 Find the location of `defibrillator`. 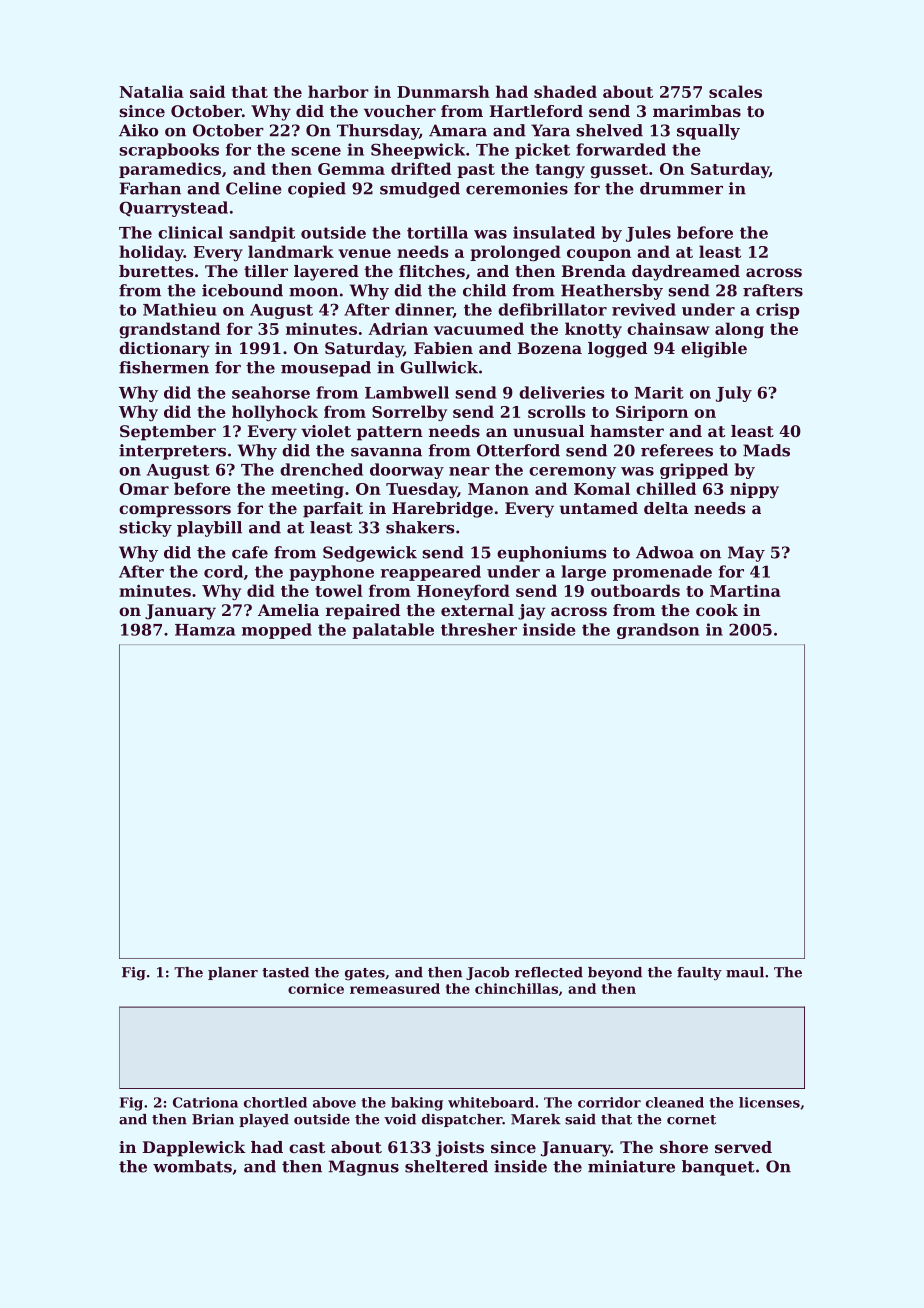

defibrillator is located at coordinates (552, 309).
